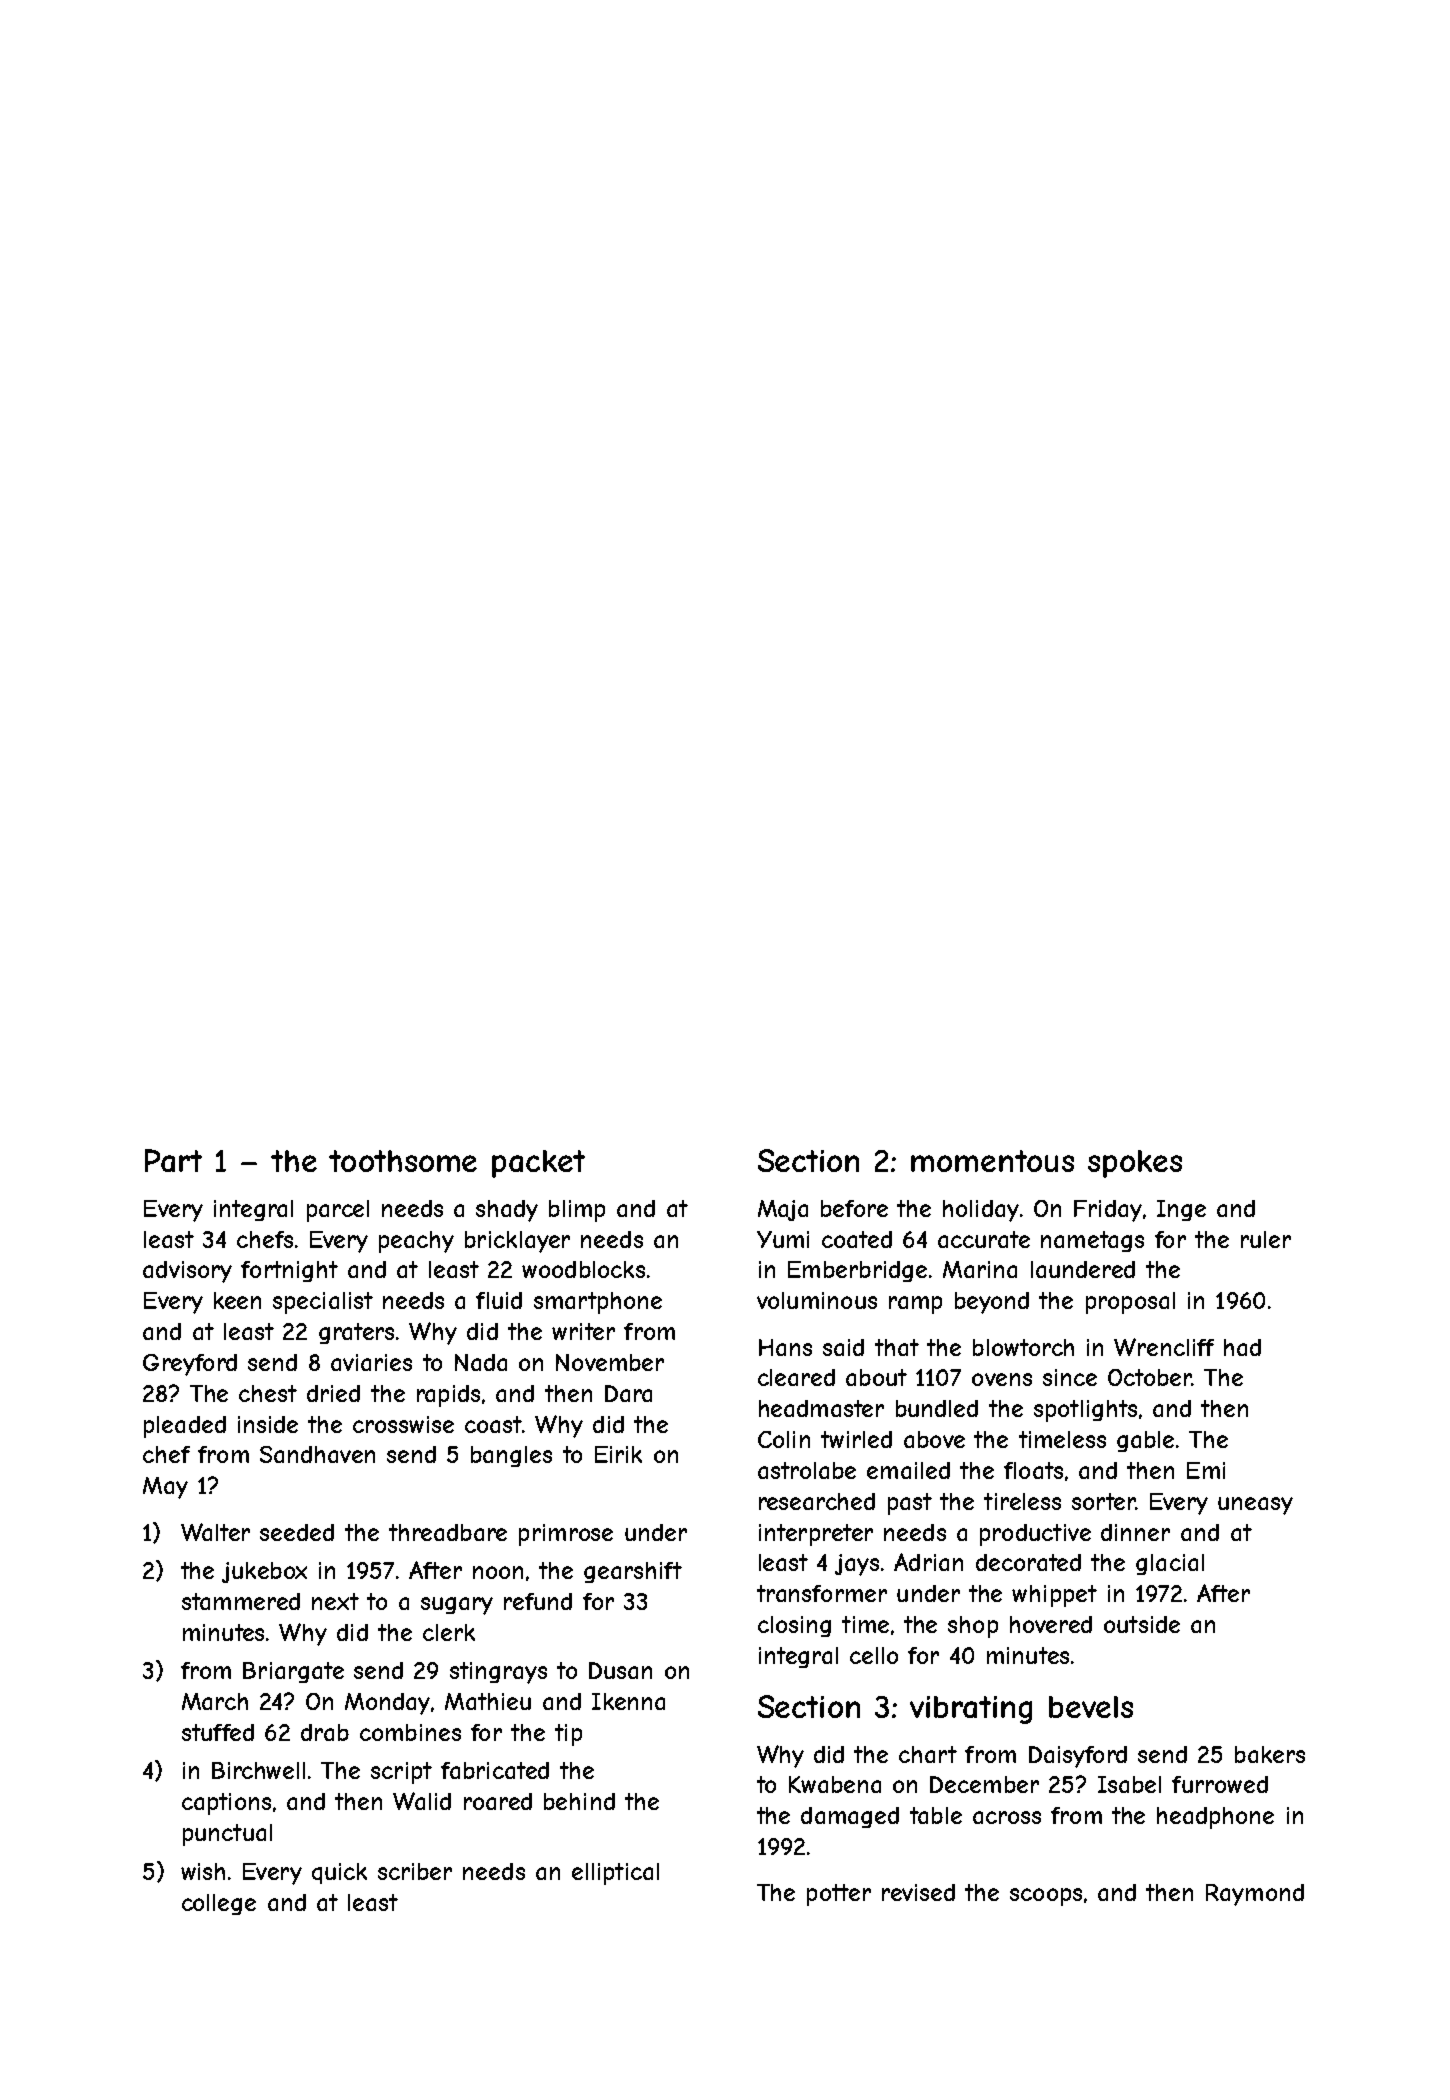  What do you see at coordinates (338, 1211) in the screenshot?
I see `parcel` at bounding box center [338, 1211].
